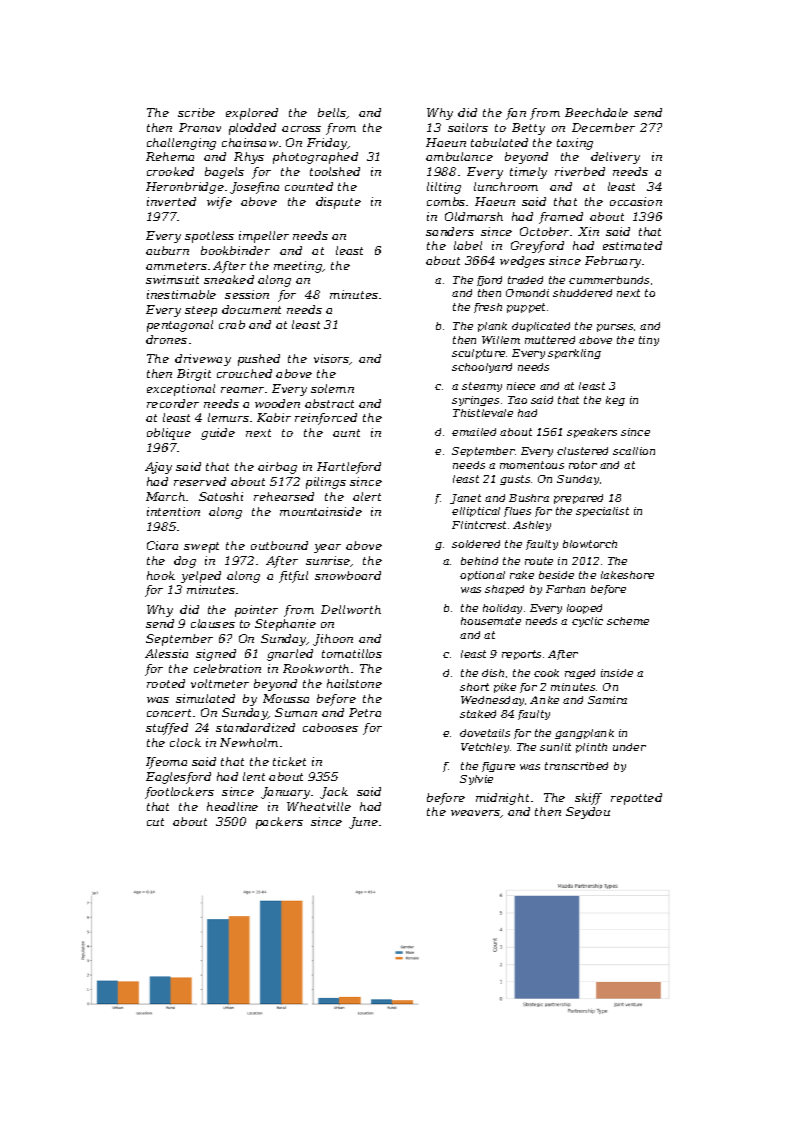 The height and width of the screenshot is (1148, 809). What do you see at coordinates (346, 433) in the screenshot?
I see `aunt` at bounding box center [346, 433].
